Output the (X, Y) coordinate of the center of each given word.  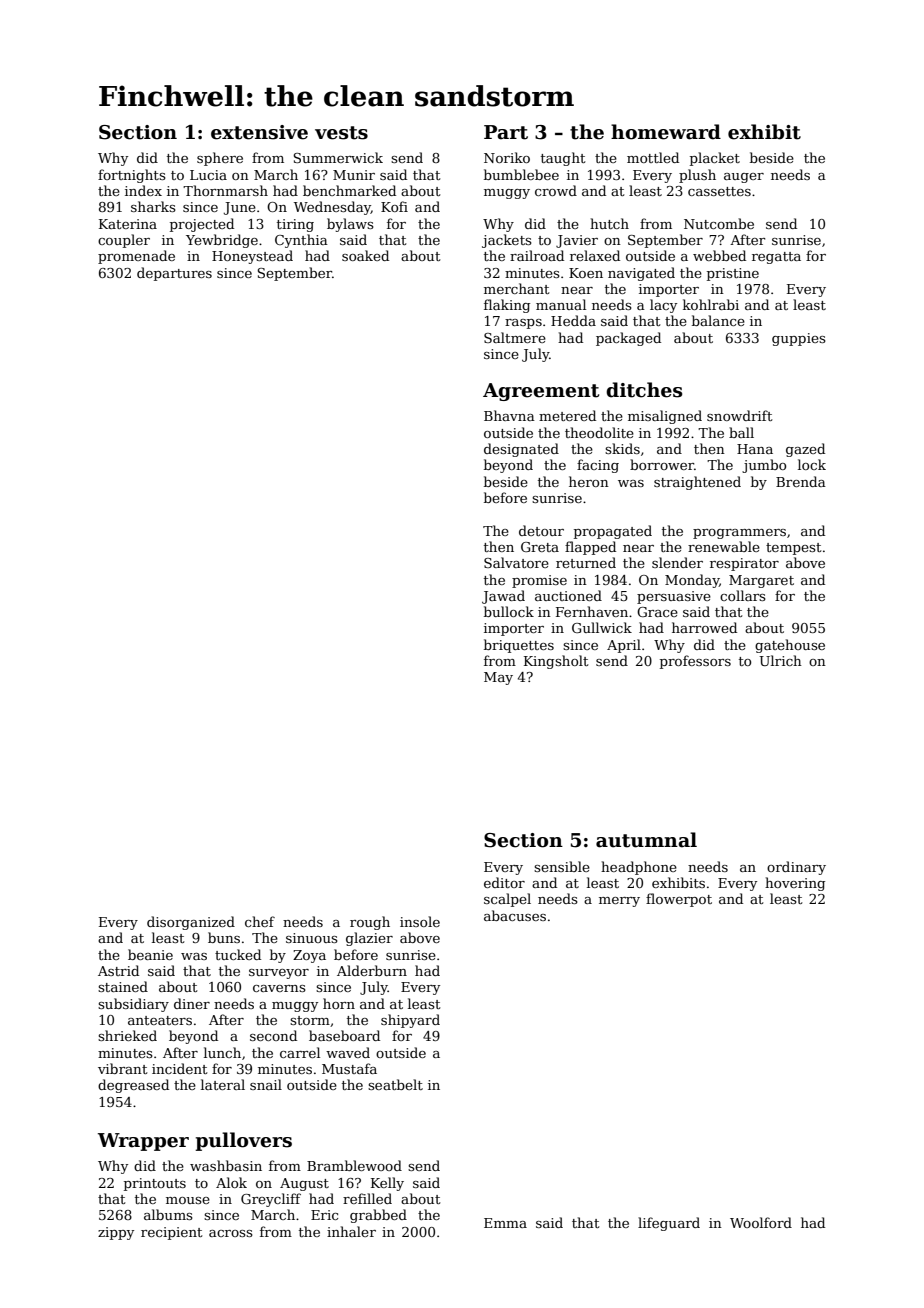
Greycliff (271, 1200)
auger (744, 178)
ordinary (796, 868)
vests (341, 133)
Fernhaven (592, 611)
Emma (505, 1223)
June (240, 208)
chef (260, 921)
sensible (562, 866)
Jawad (503, 597)
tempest (793, 549)
